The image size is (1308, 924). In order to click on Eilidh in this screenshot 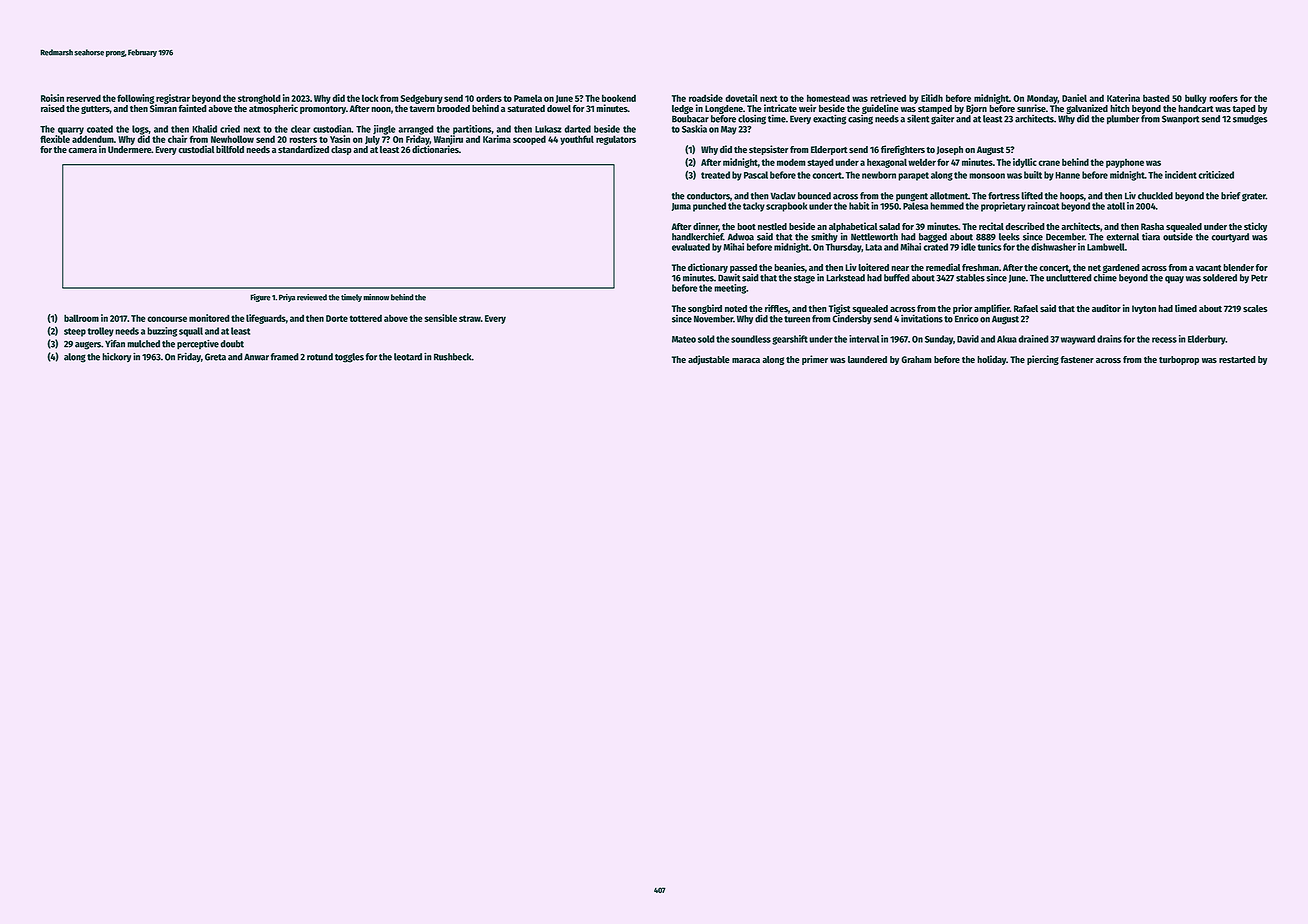, I will do `click(932, 98)`.
